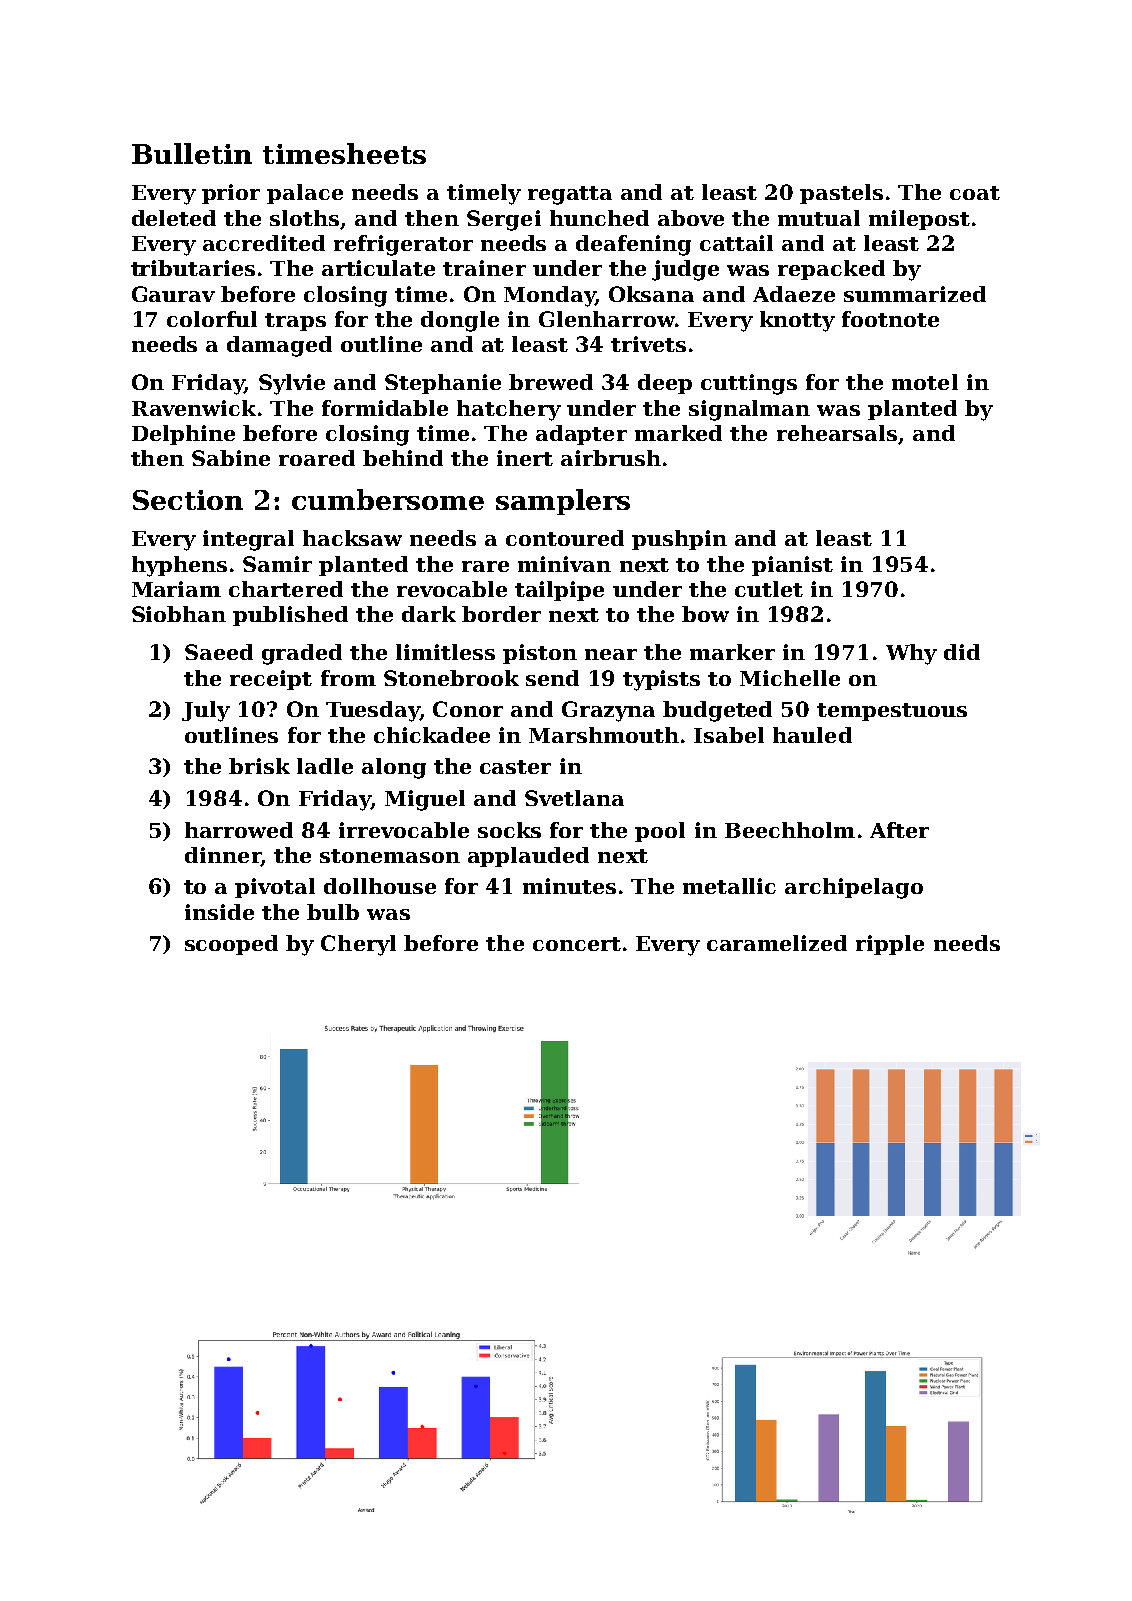  What do you see at coordinates (890, 945) in the screenshot?
I see `ripple` at bounding box center [890, 945].
